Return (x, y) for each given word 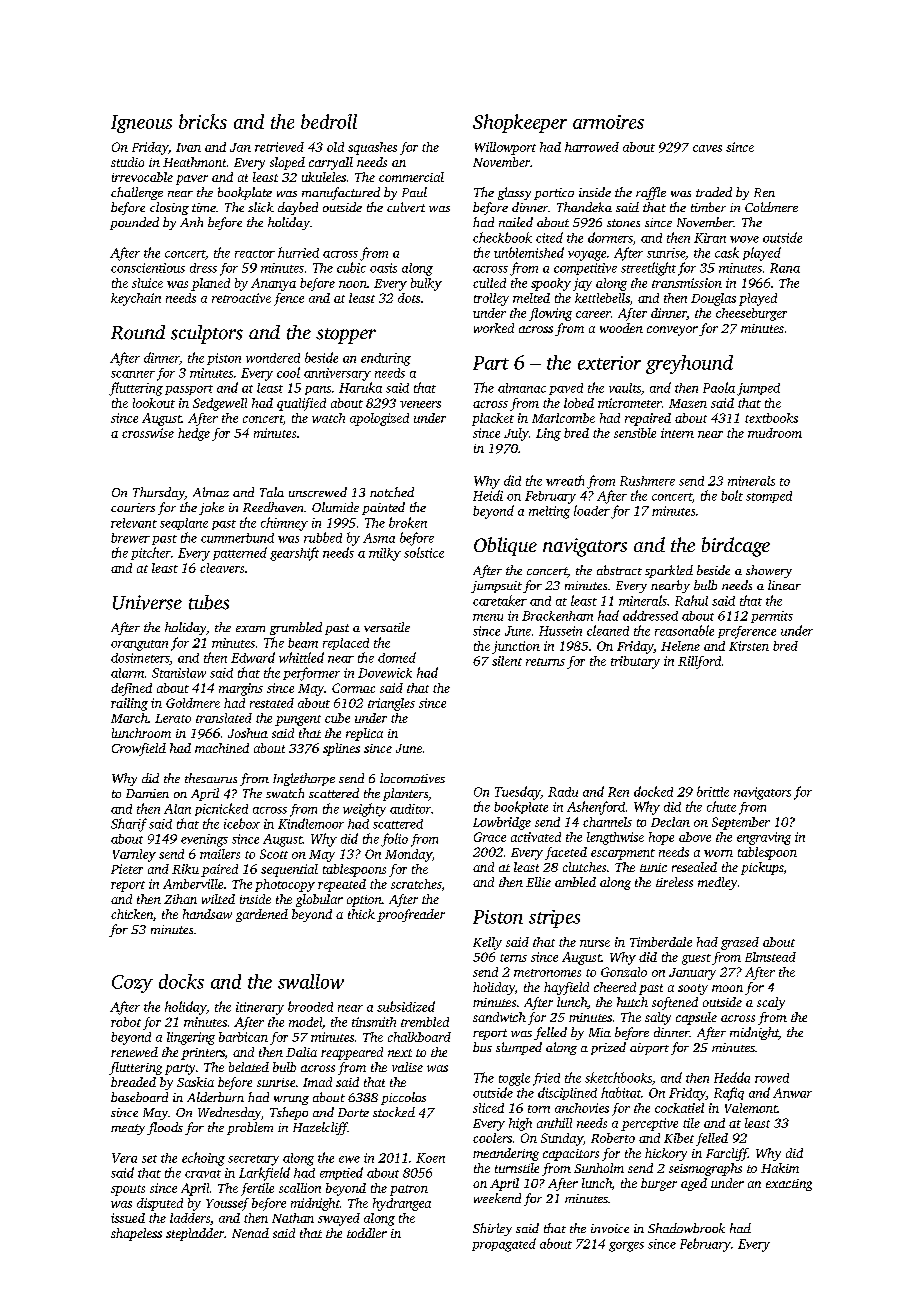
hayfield (566, 988)
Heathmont (194, 162)
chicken (132, 914)
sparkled (669, 571)
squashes (372, 148)
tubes (209, 602)
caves (707, 148)
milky (385, 554)
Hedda (732, 1077)
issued (128, 1218)
